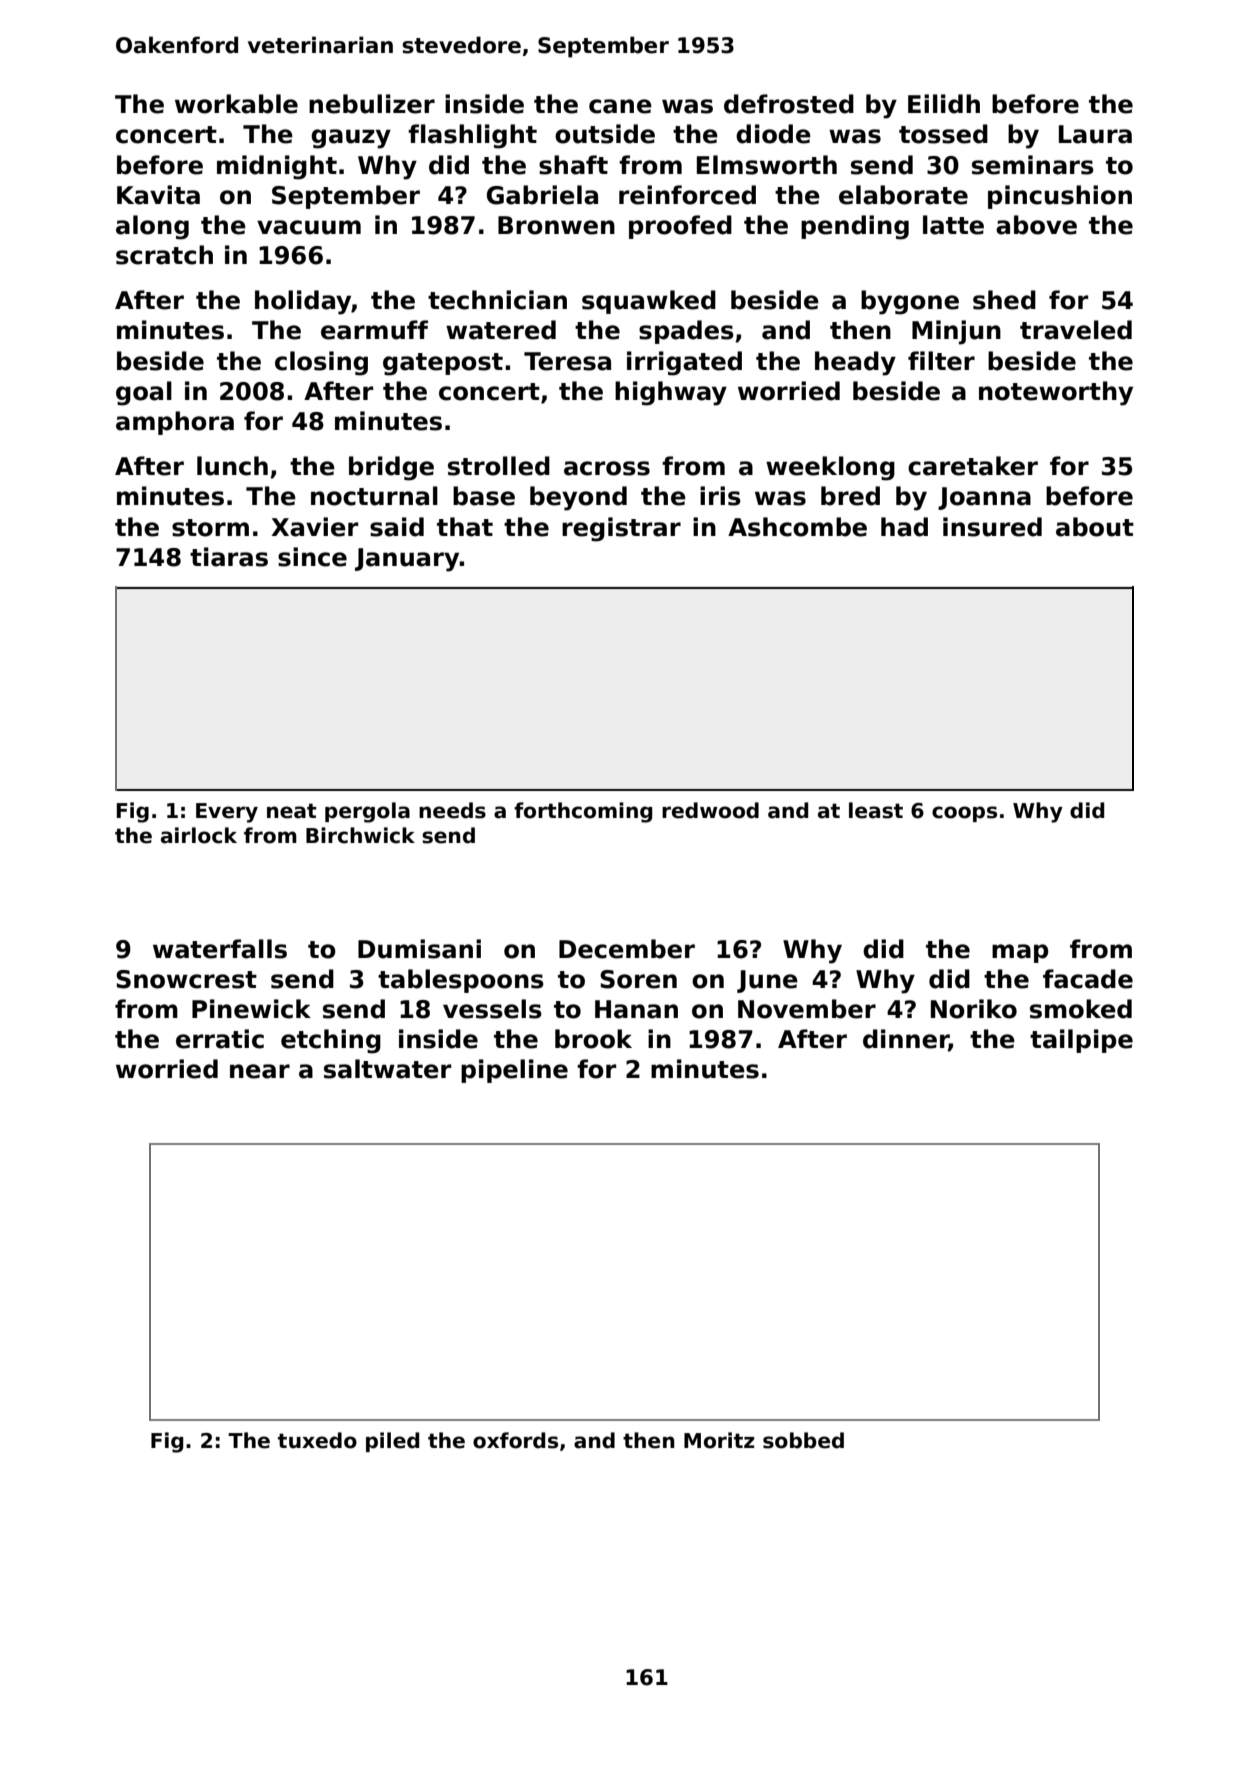 Image resolution: width=1249 pixels, height=1767 pixels. I want to click on about, so click(1095, 527).
